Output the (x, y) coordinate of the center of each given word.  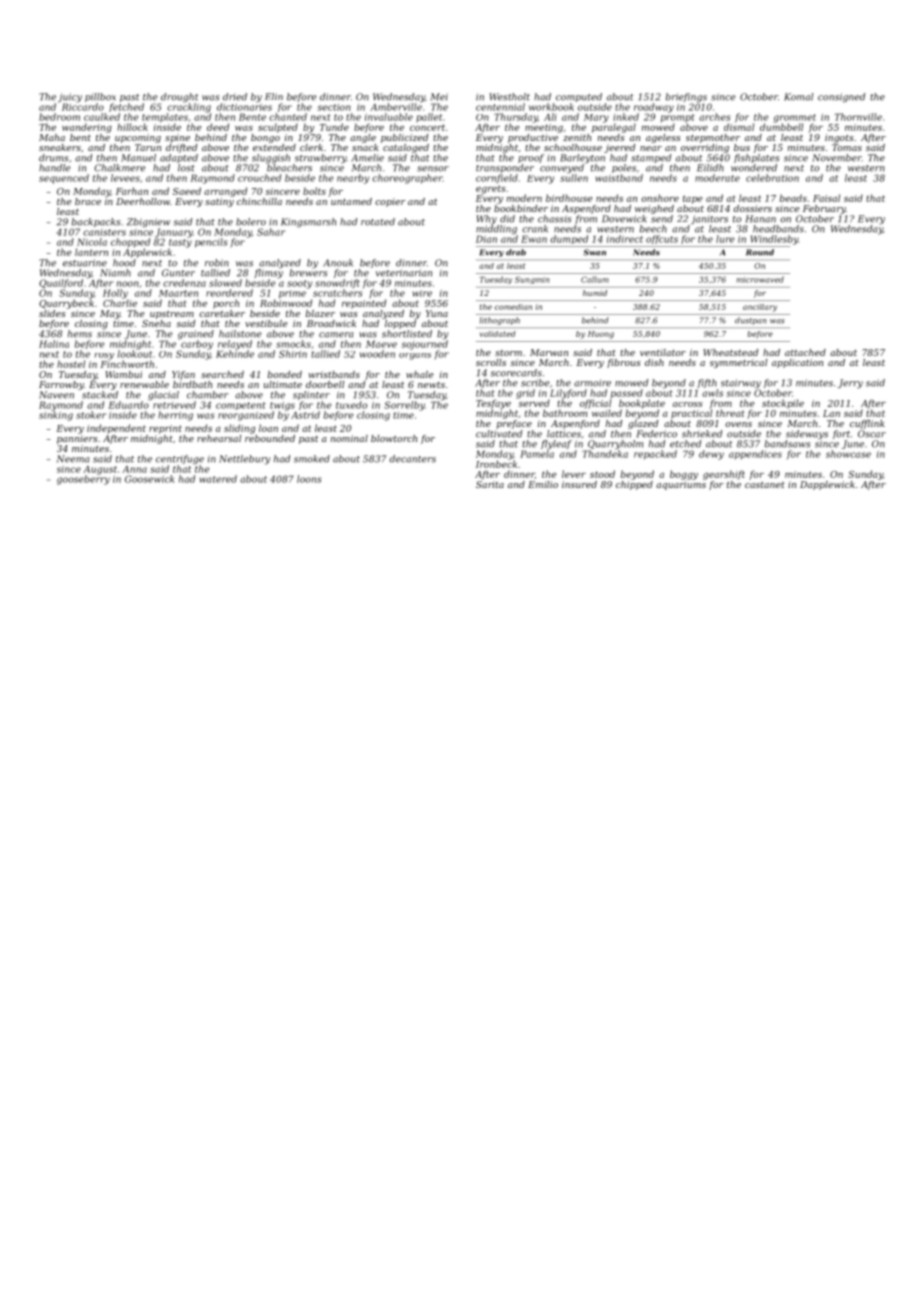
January (174, 233)
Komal (798, 97)
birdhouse (569, 198)
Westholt (509, 97)
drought (179, 98)
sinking (56, 416)
